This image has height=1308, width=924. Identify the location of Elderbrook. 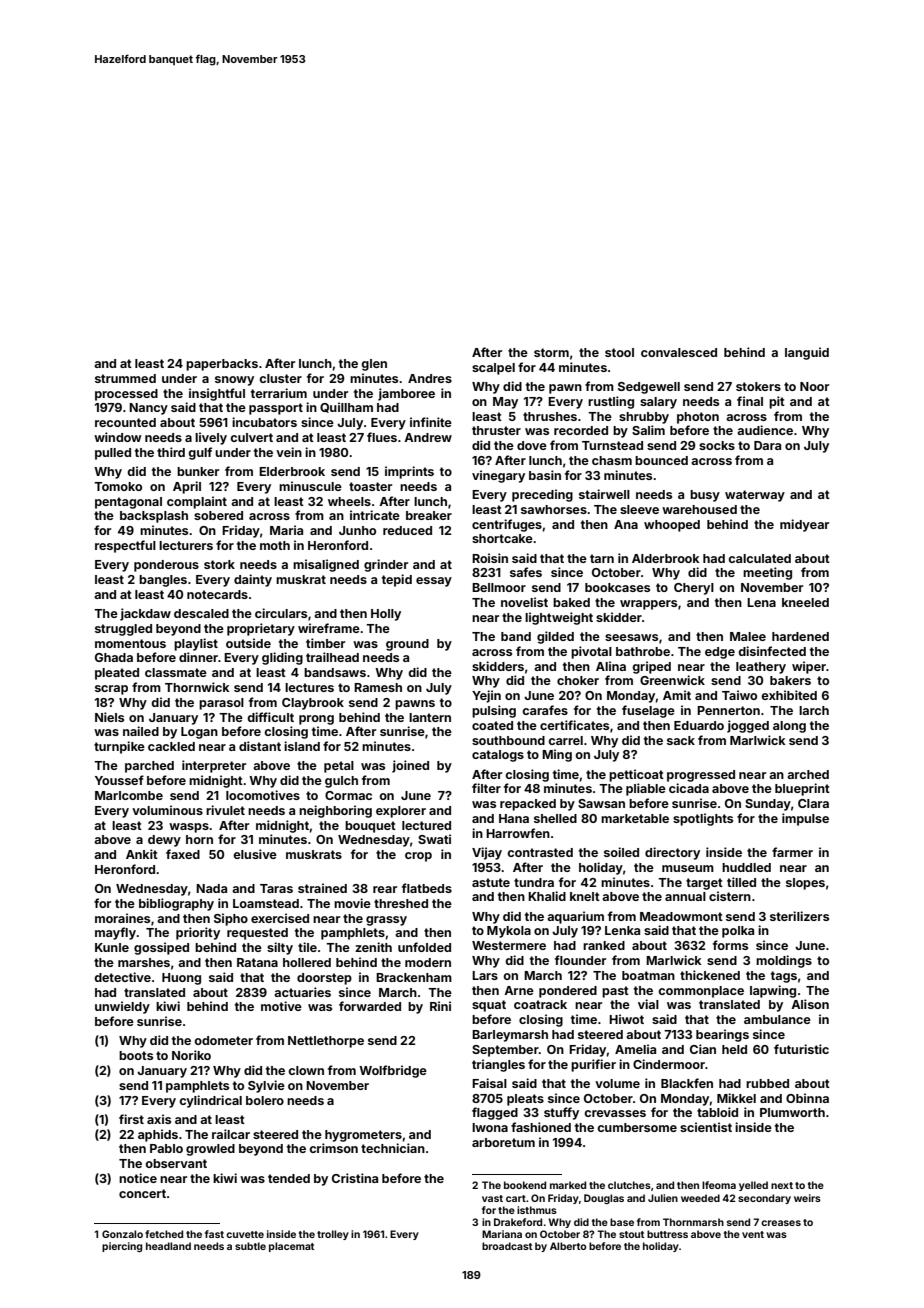
(292, 471).
